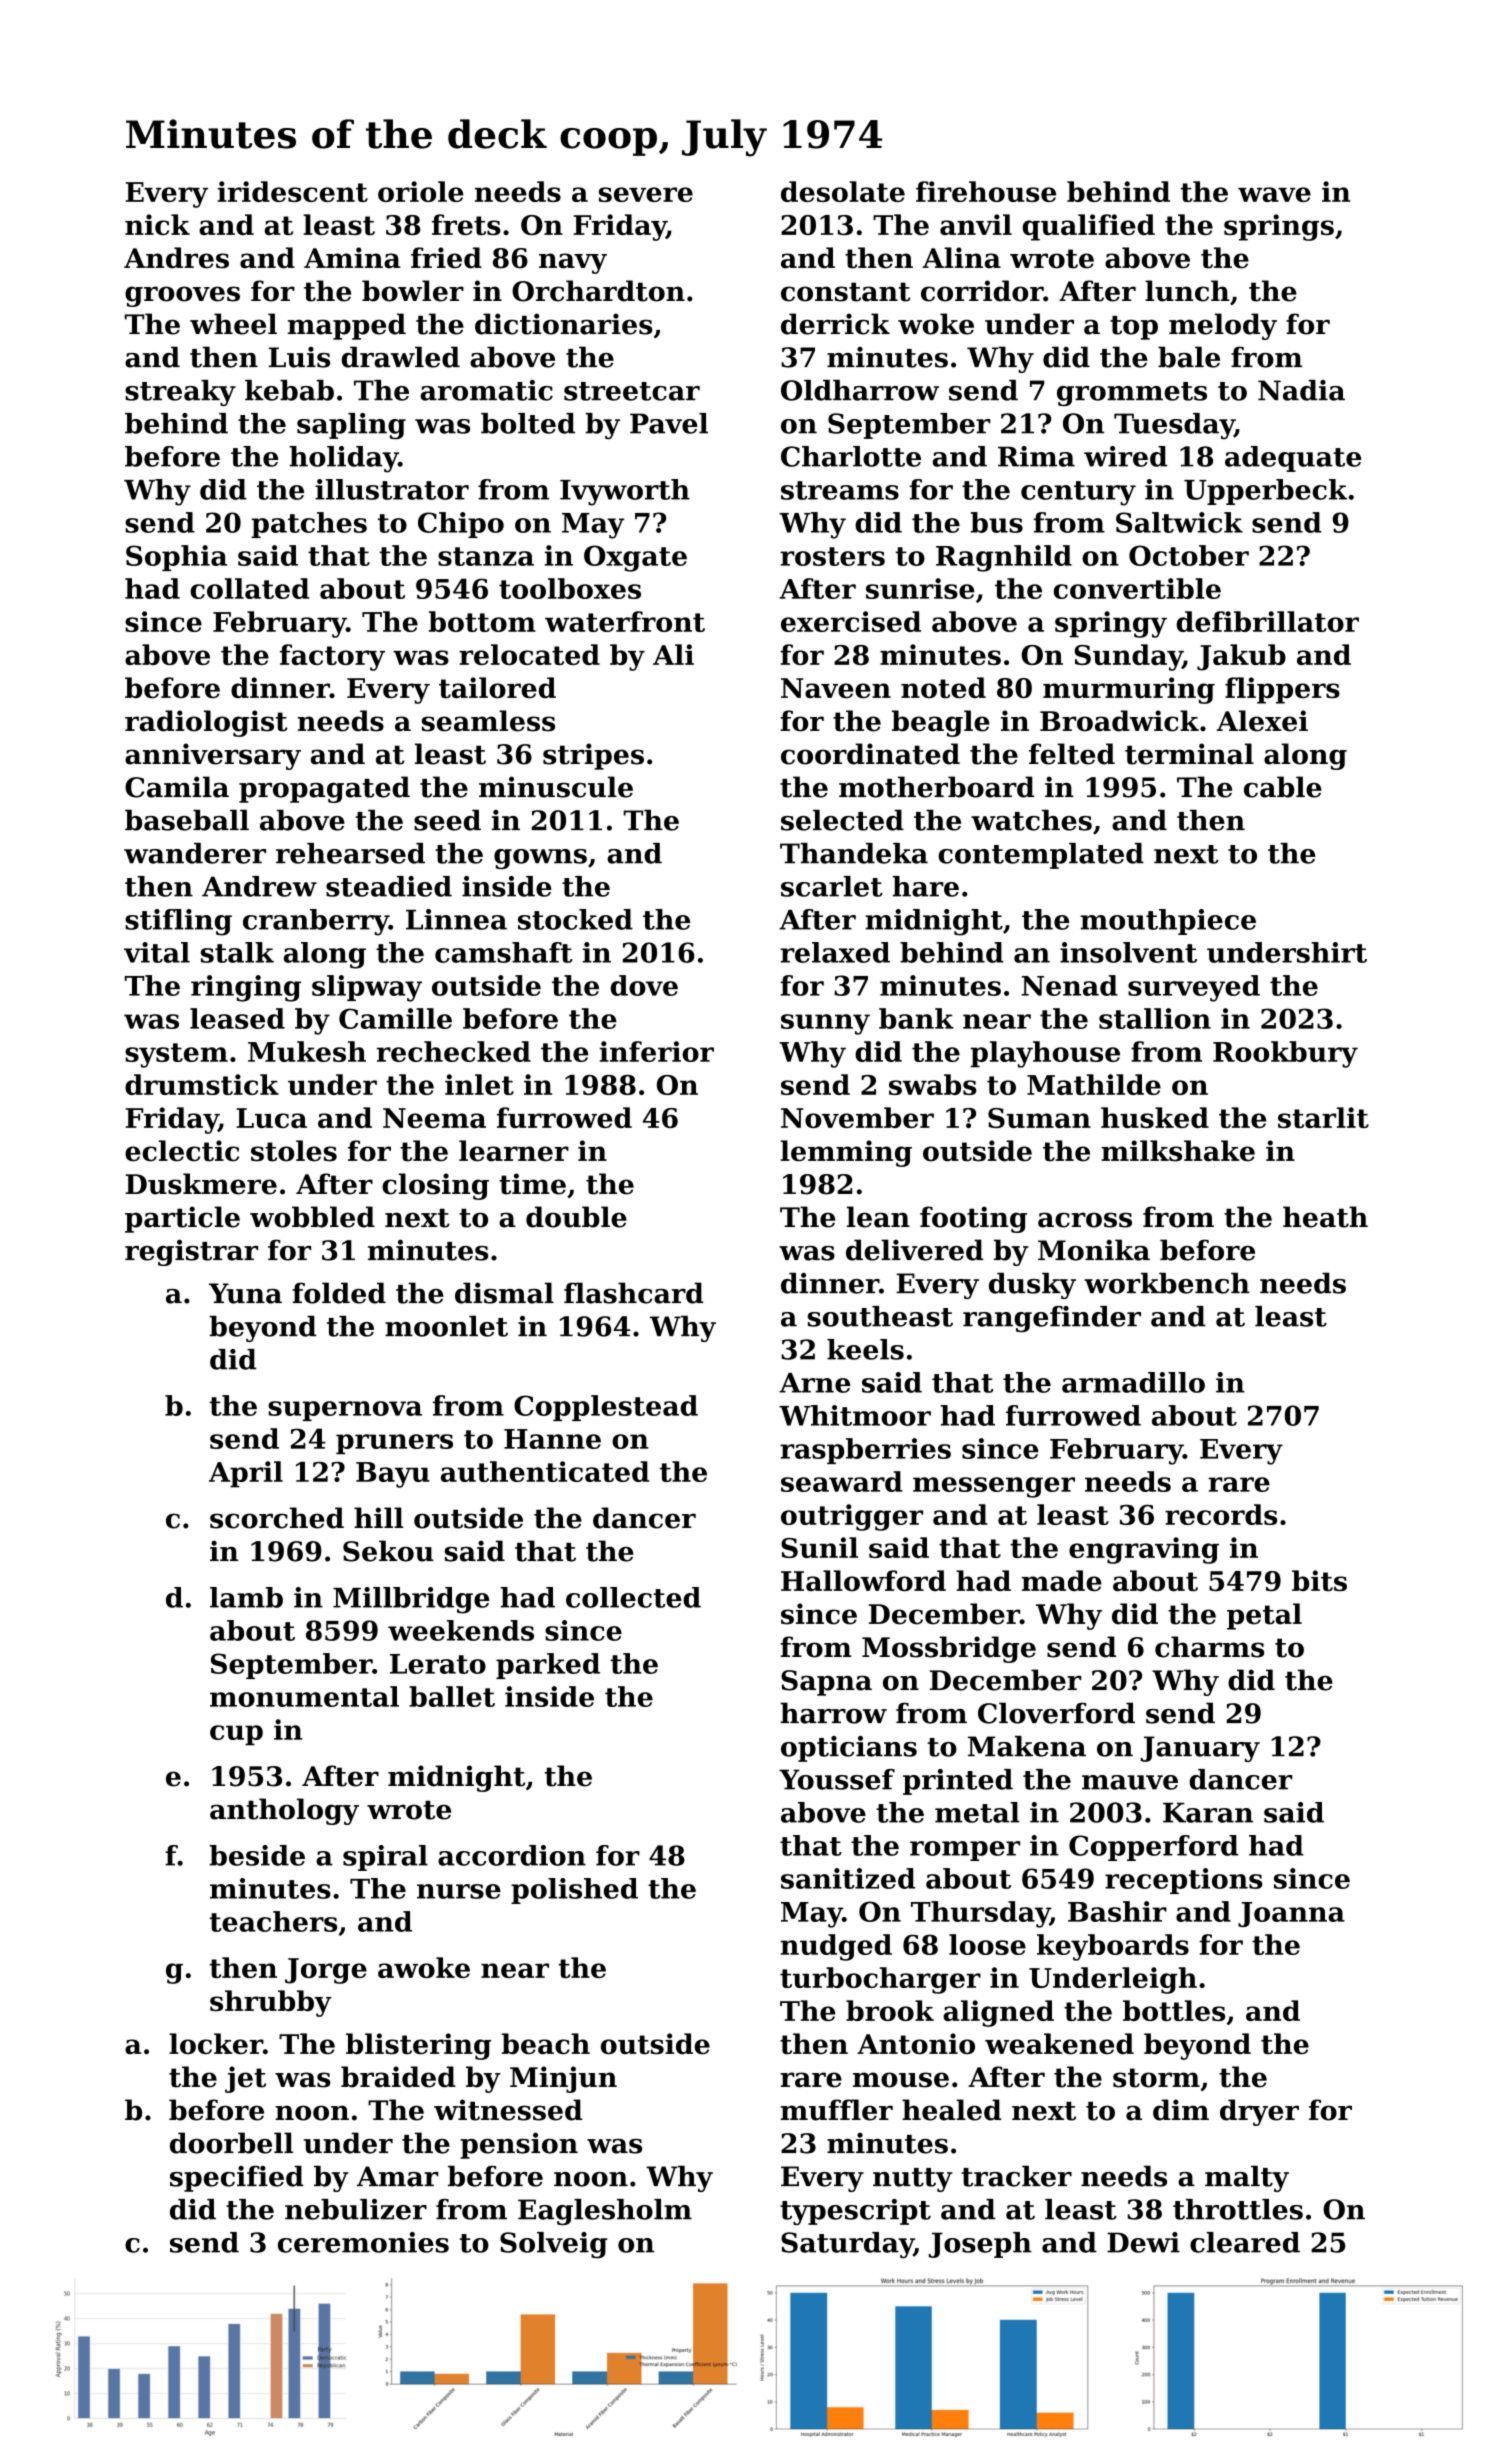 Image resolution: width=1496 pixels, height=2464 pixels. Describe the element at coordinates (1285, 1054) in the page. I see `Rookbury` at that location.
